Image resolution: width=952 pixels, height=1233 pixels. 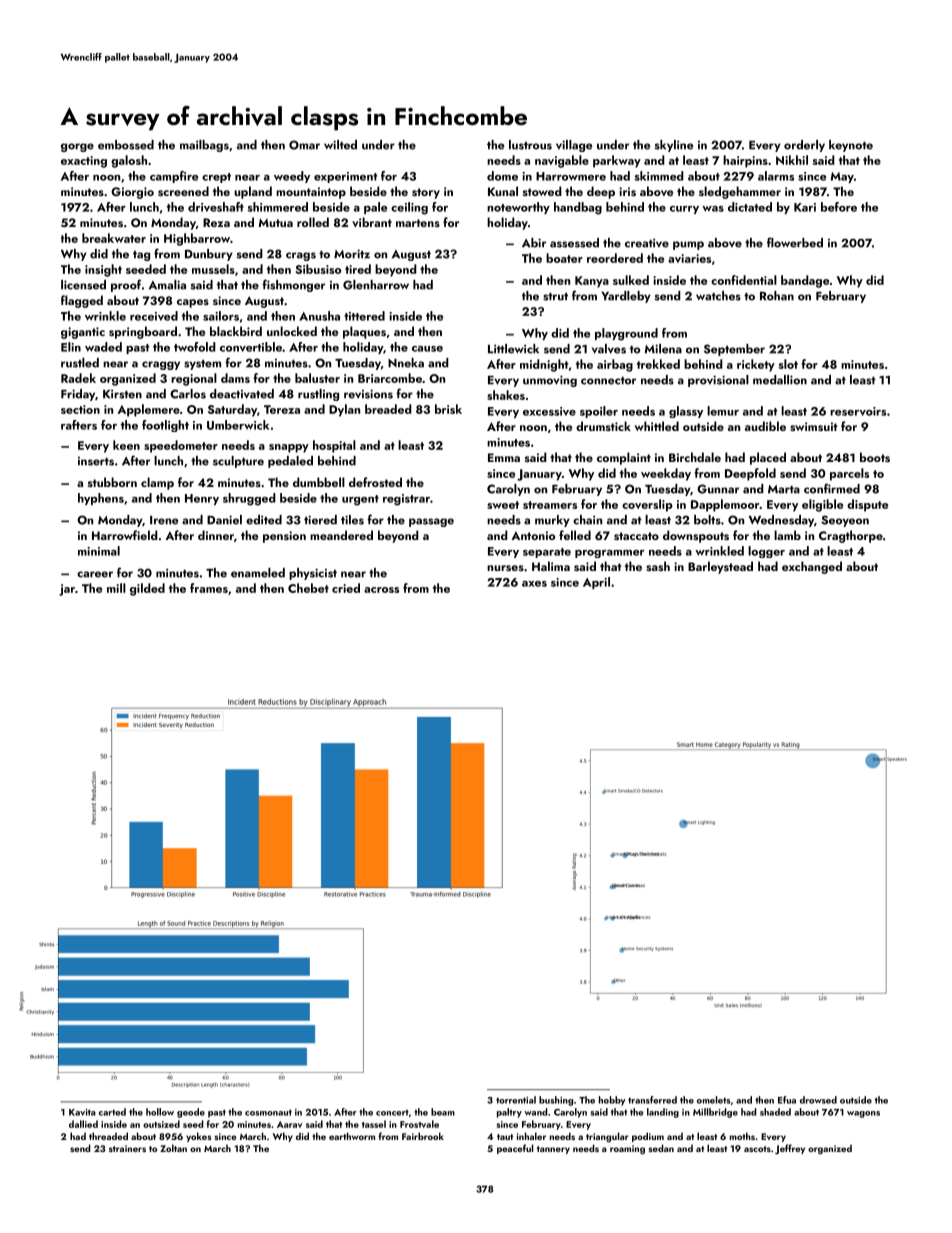 What do you see at coordinates (766, 552) in the screenshot?
I see `logger` at bounding box center [766, 552].
